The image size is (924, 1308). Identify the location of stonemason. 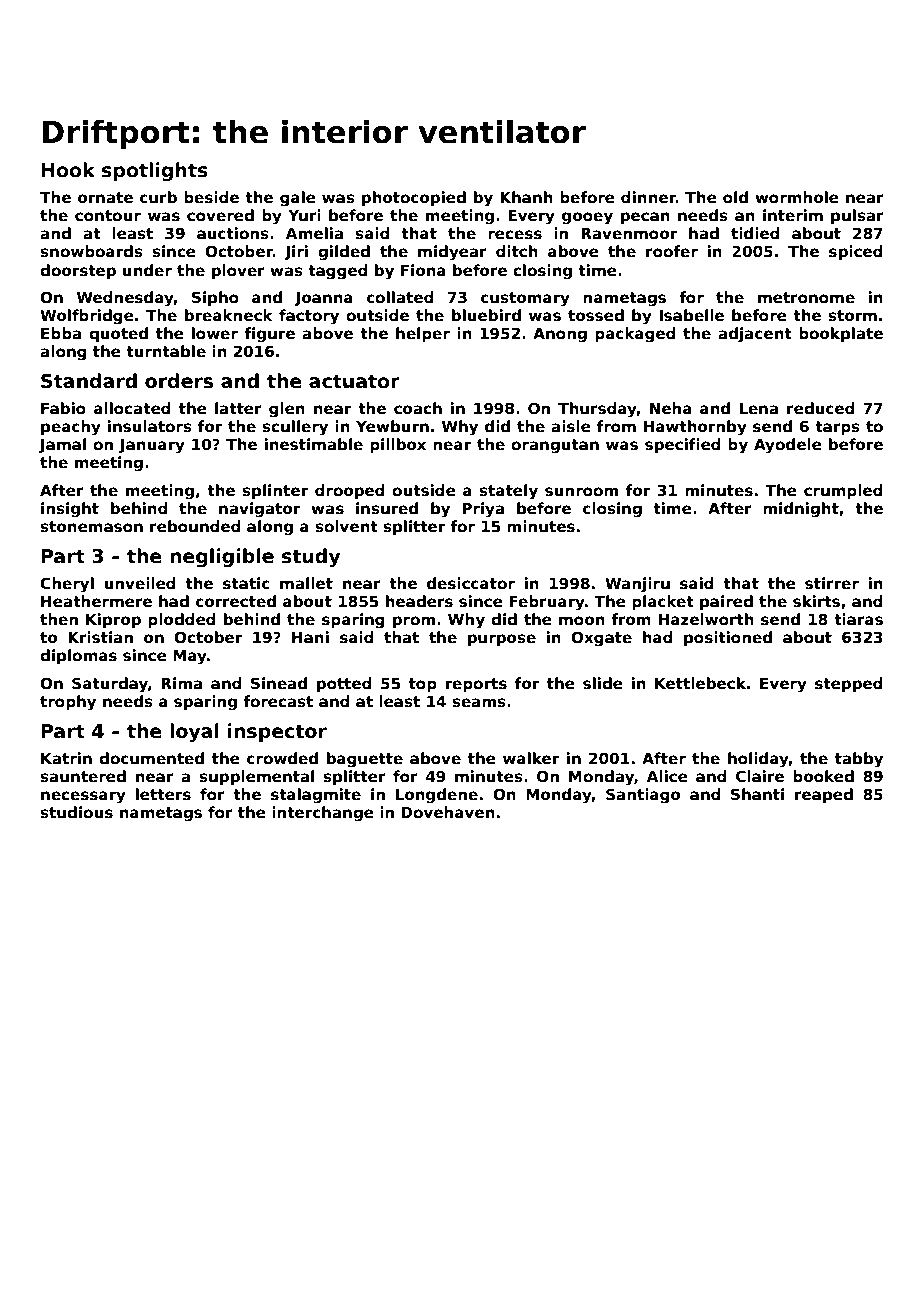
(91, 527).
